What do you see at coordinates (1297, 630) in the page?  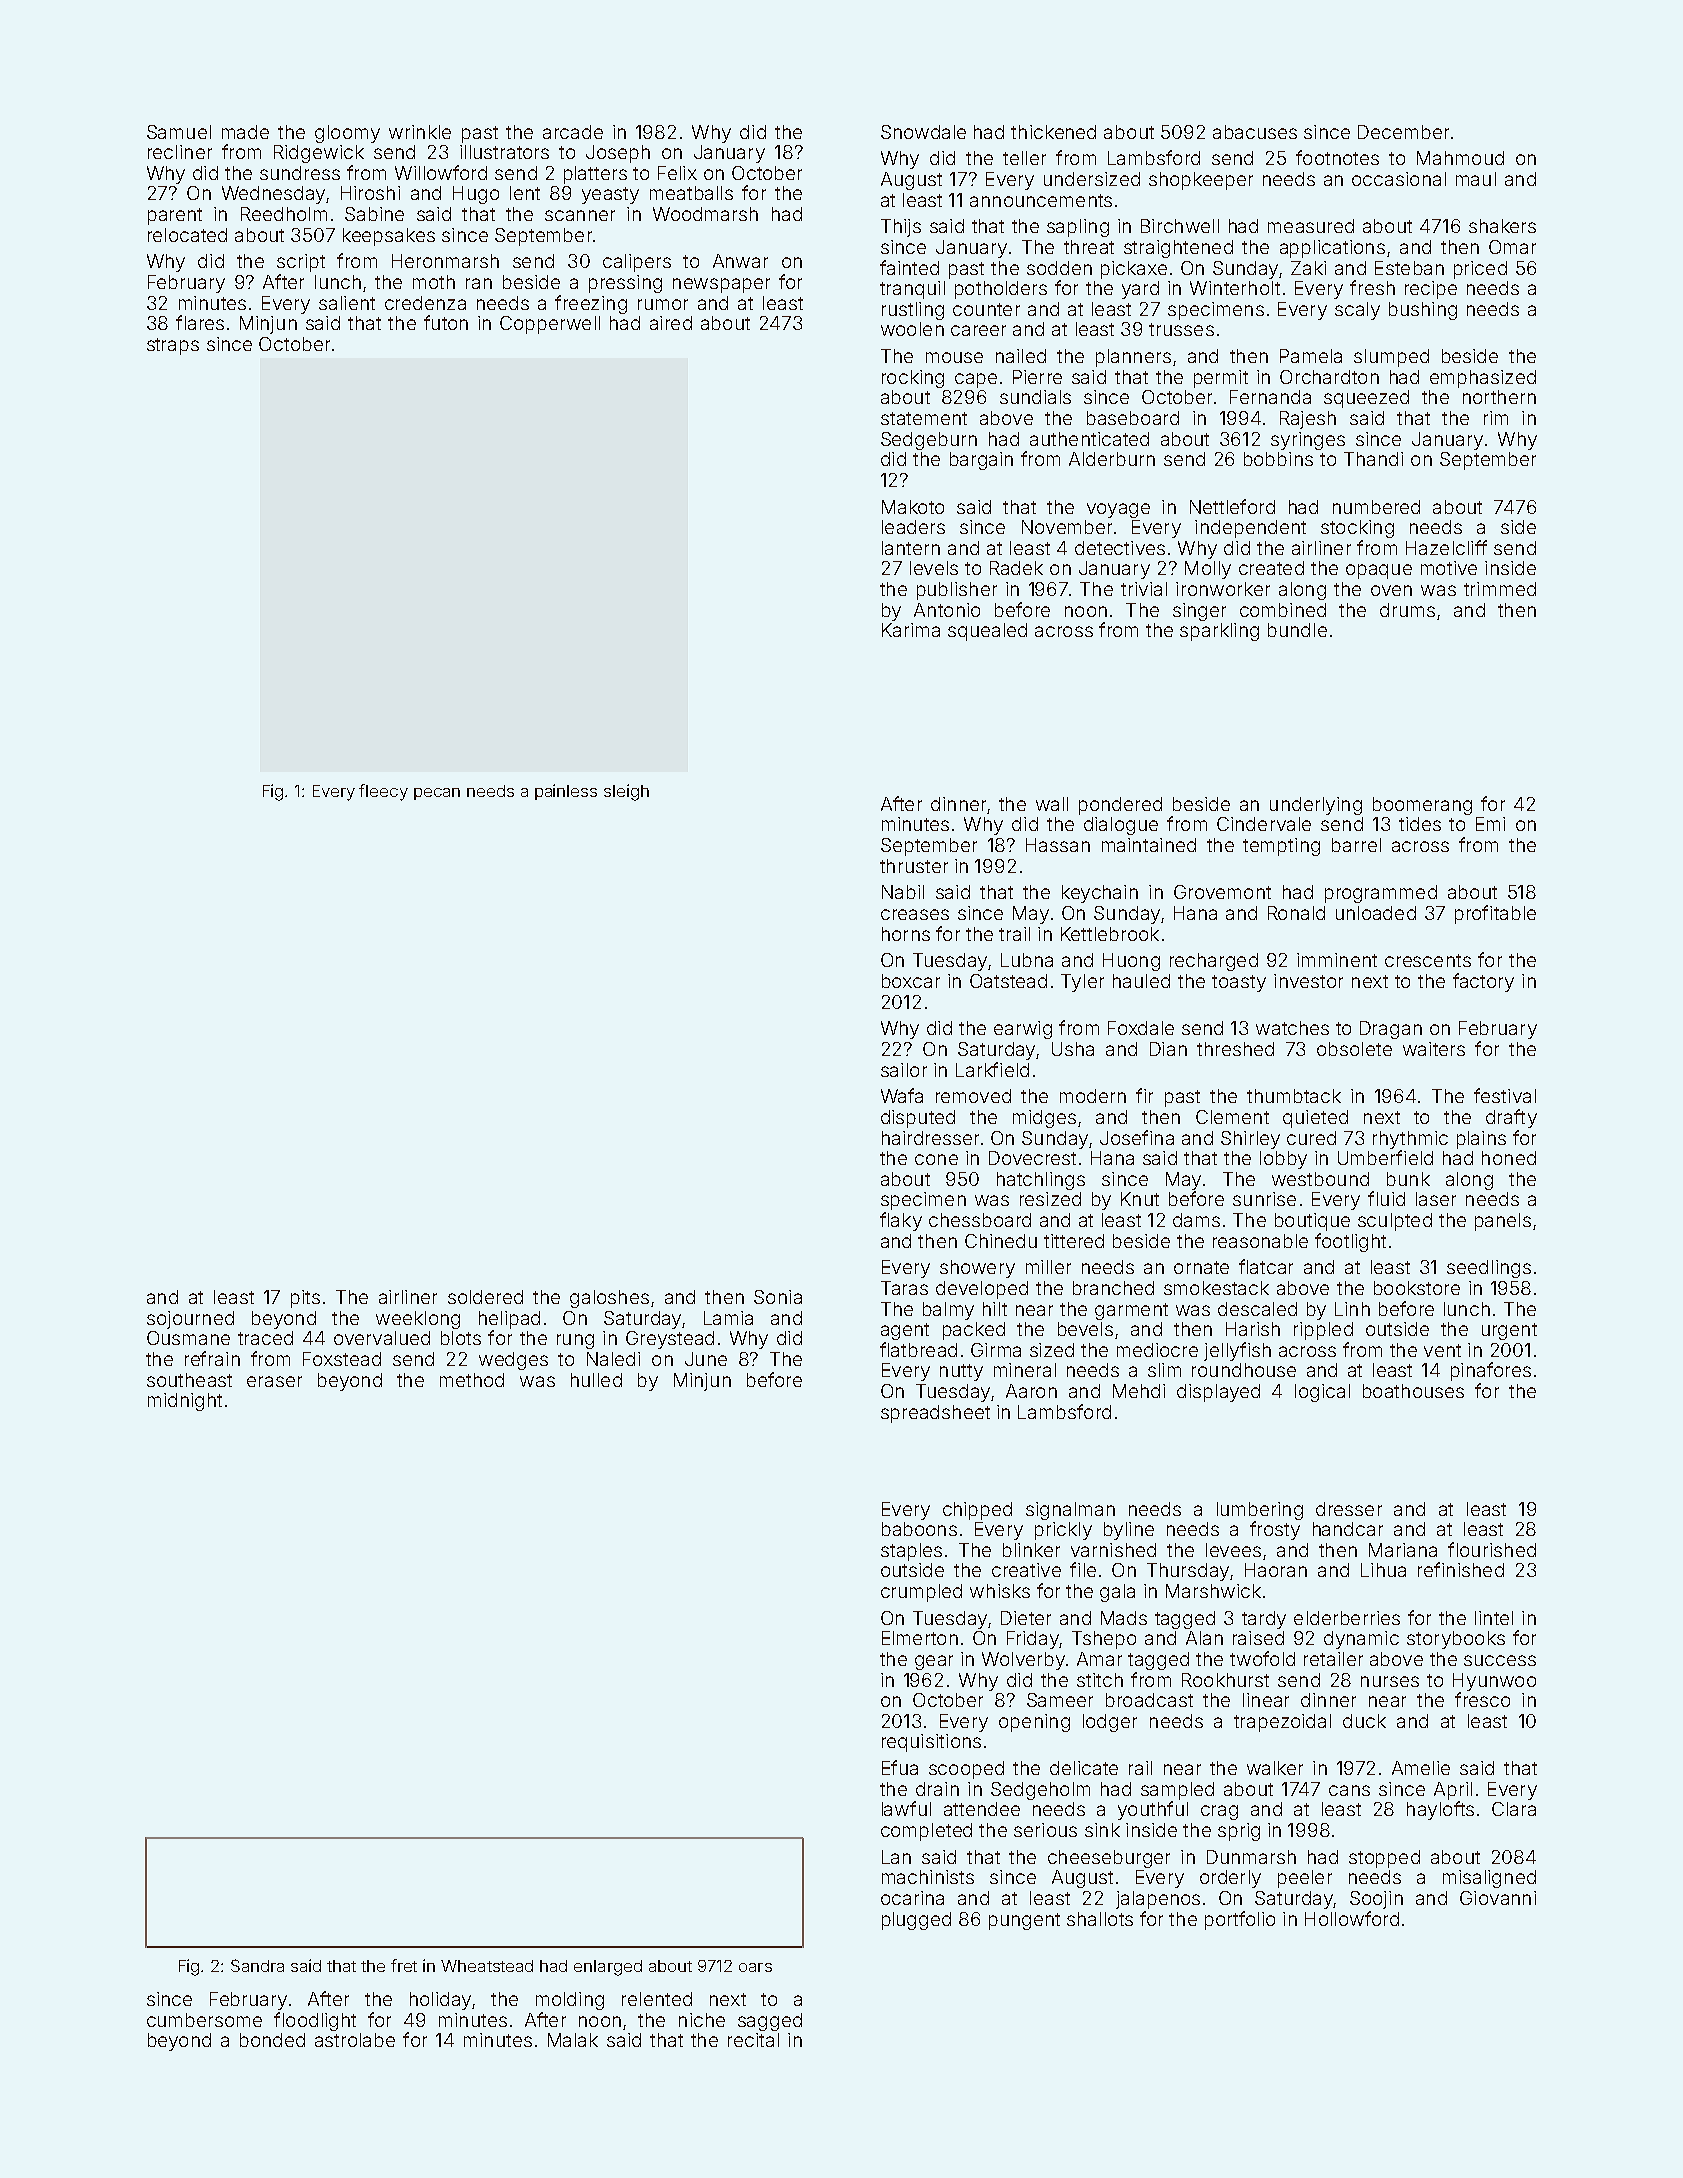 I see `bundle` at bounding box center [1297, 630].
